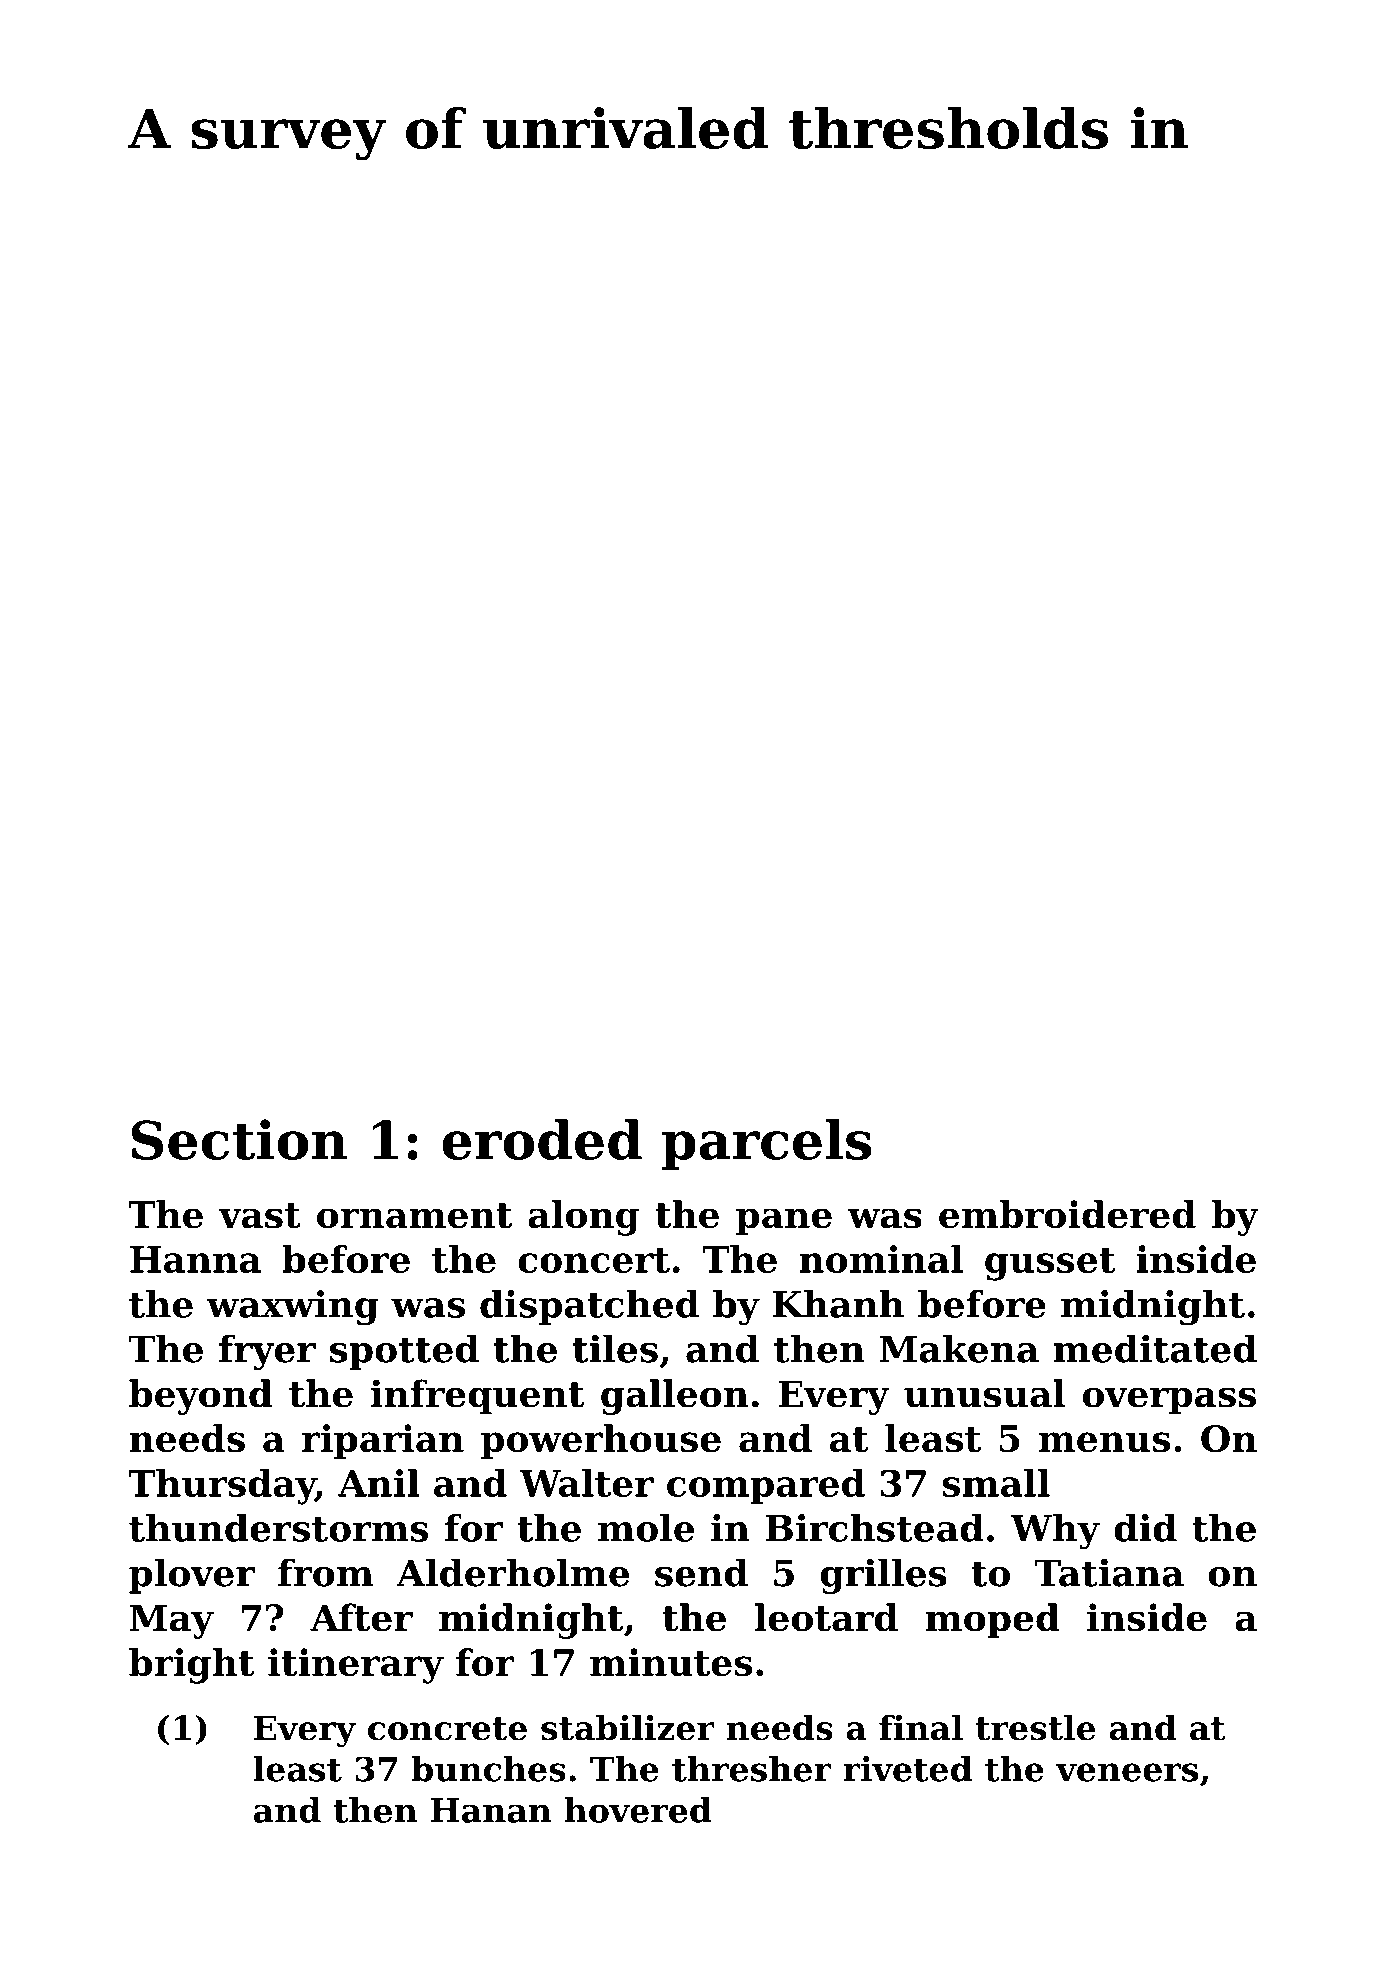 The height and width of the page is (1969, 1386). Describe the element at coordinates (1050, 1264) in the page. I see `gusset` at that location.
